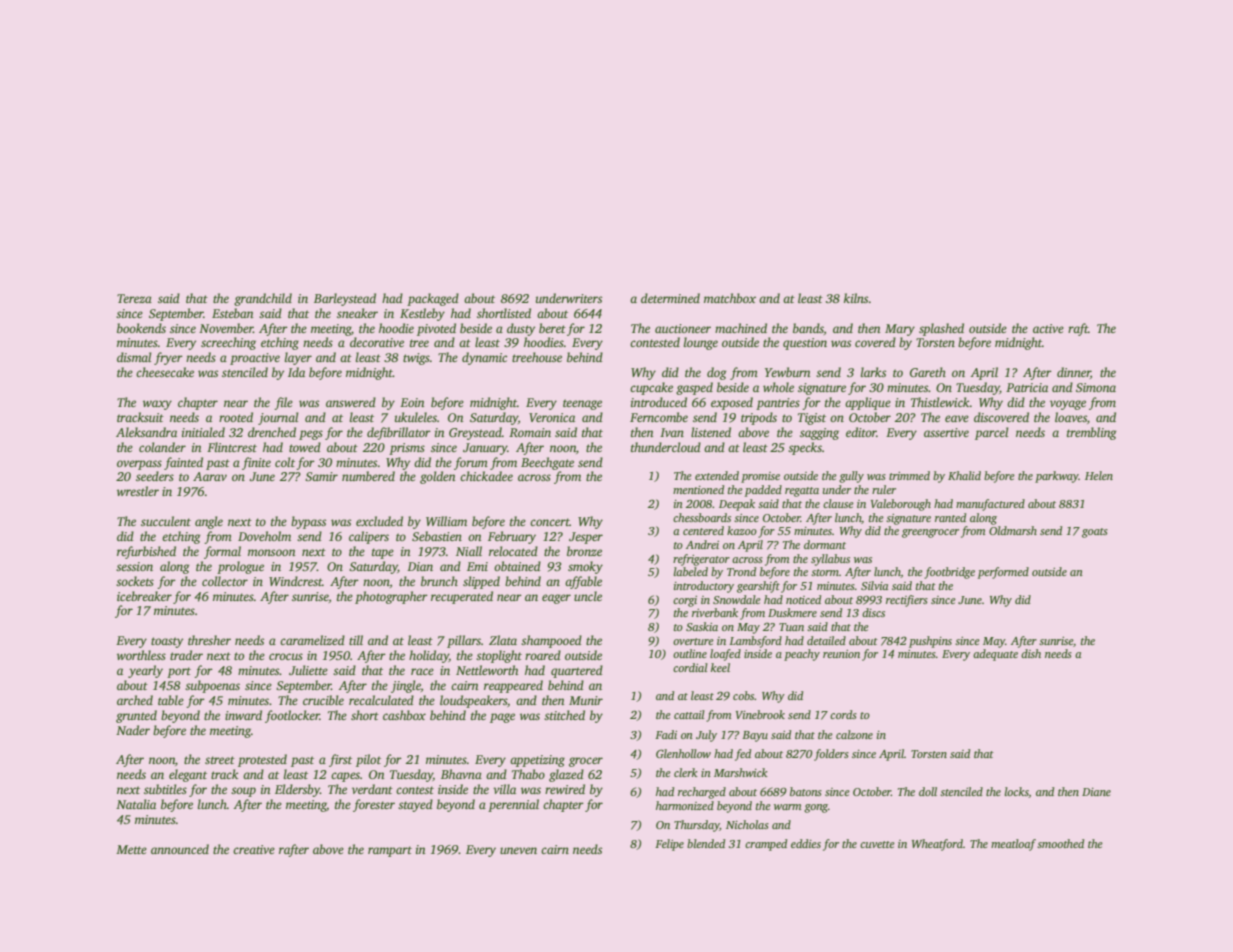 This document has width=1233, height=952. Describe the element at coordinates (139, 465) in the document. I see `overpass` at that location.
